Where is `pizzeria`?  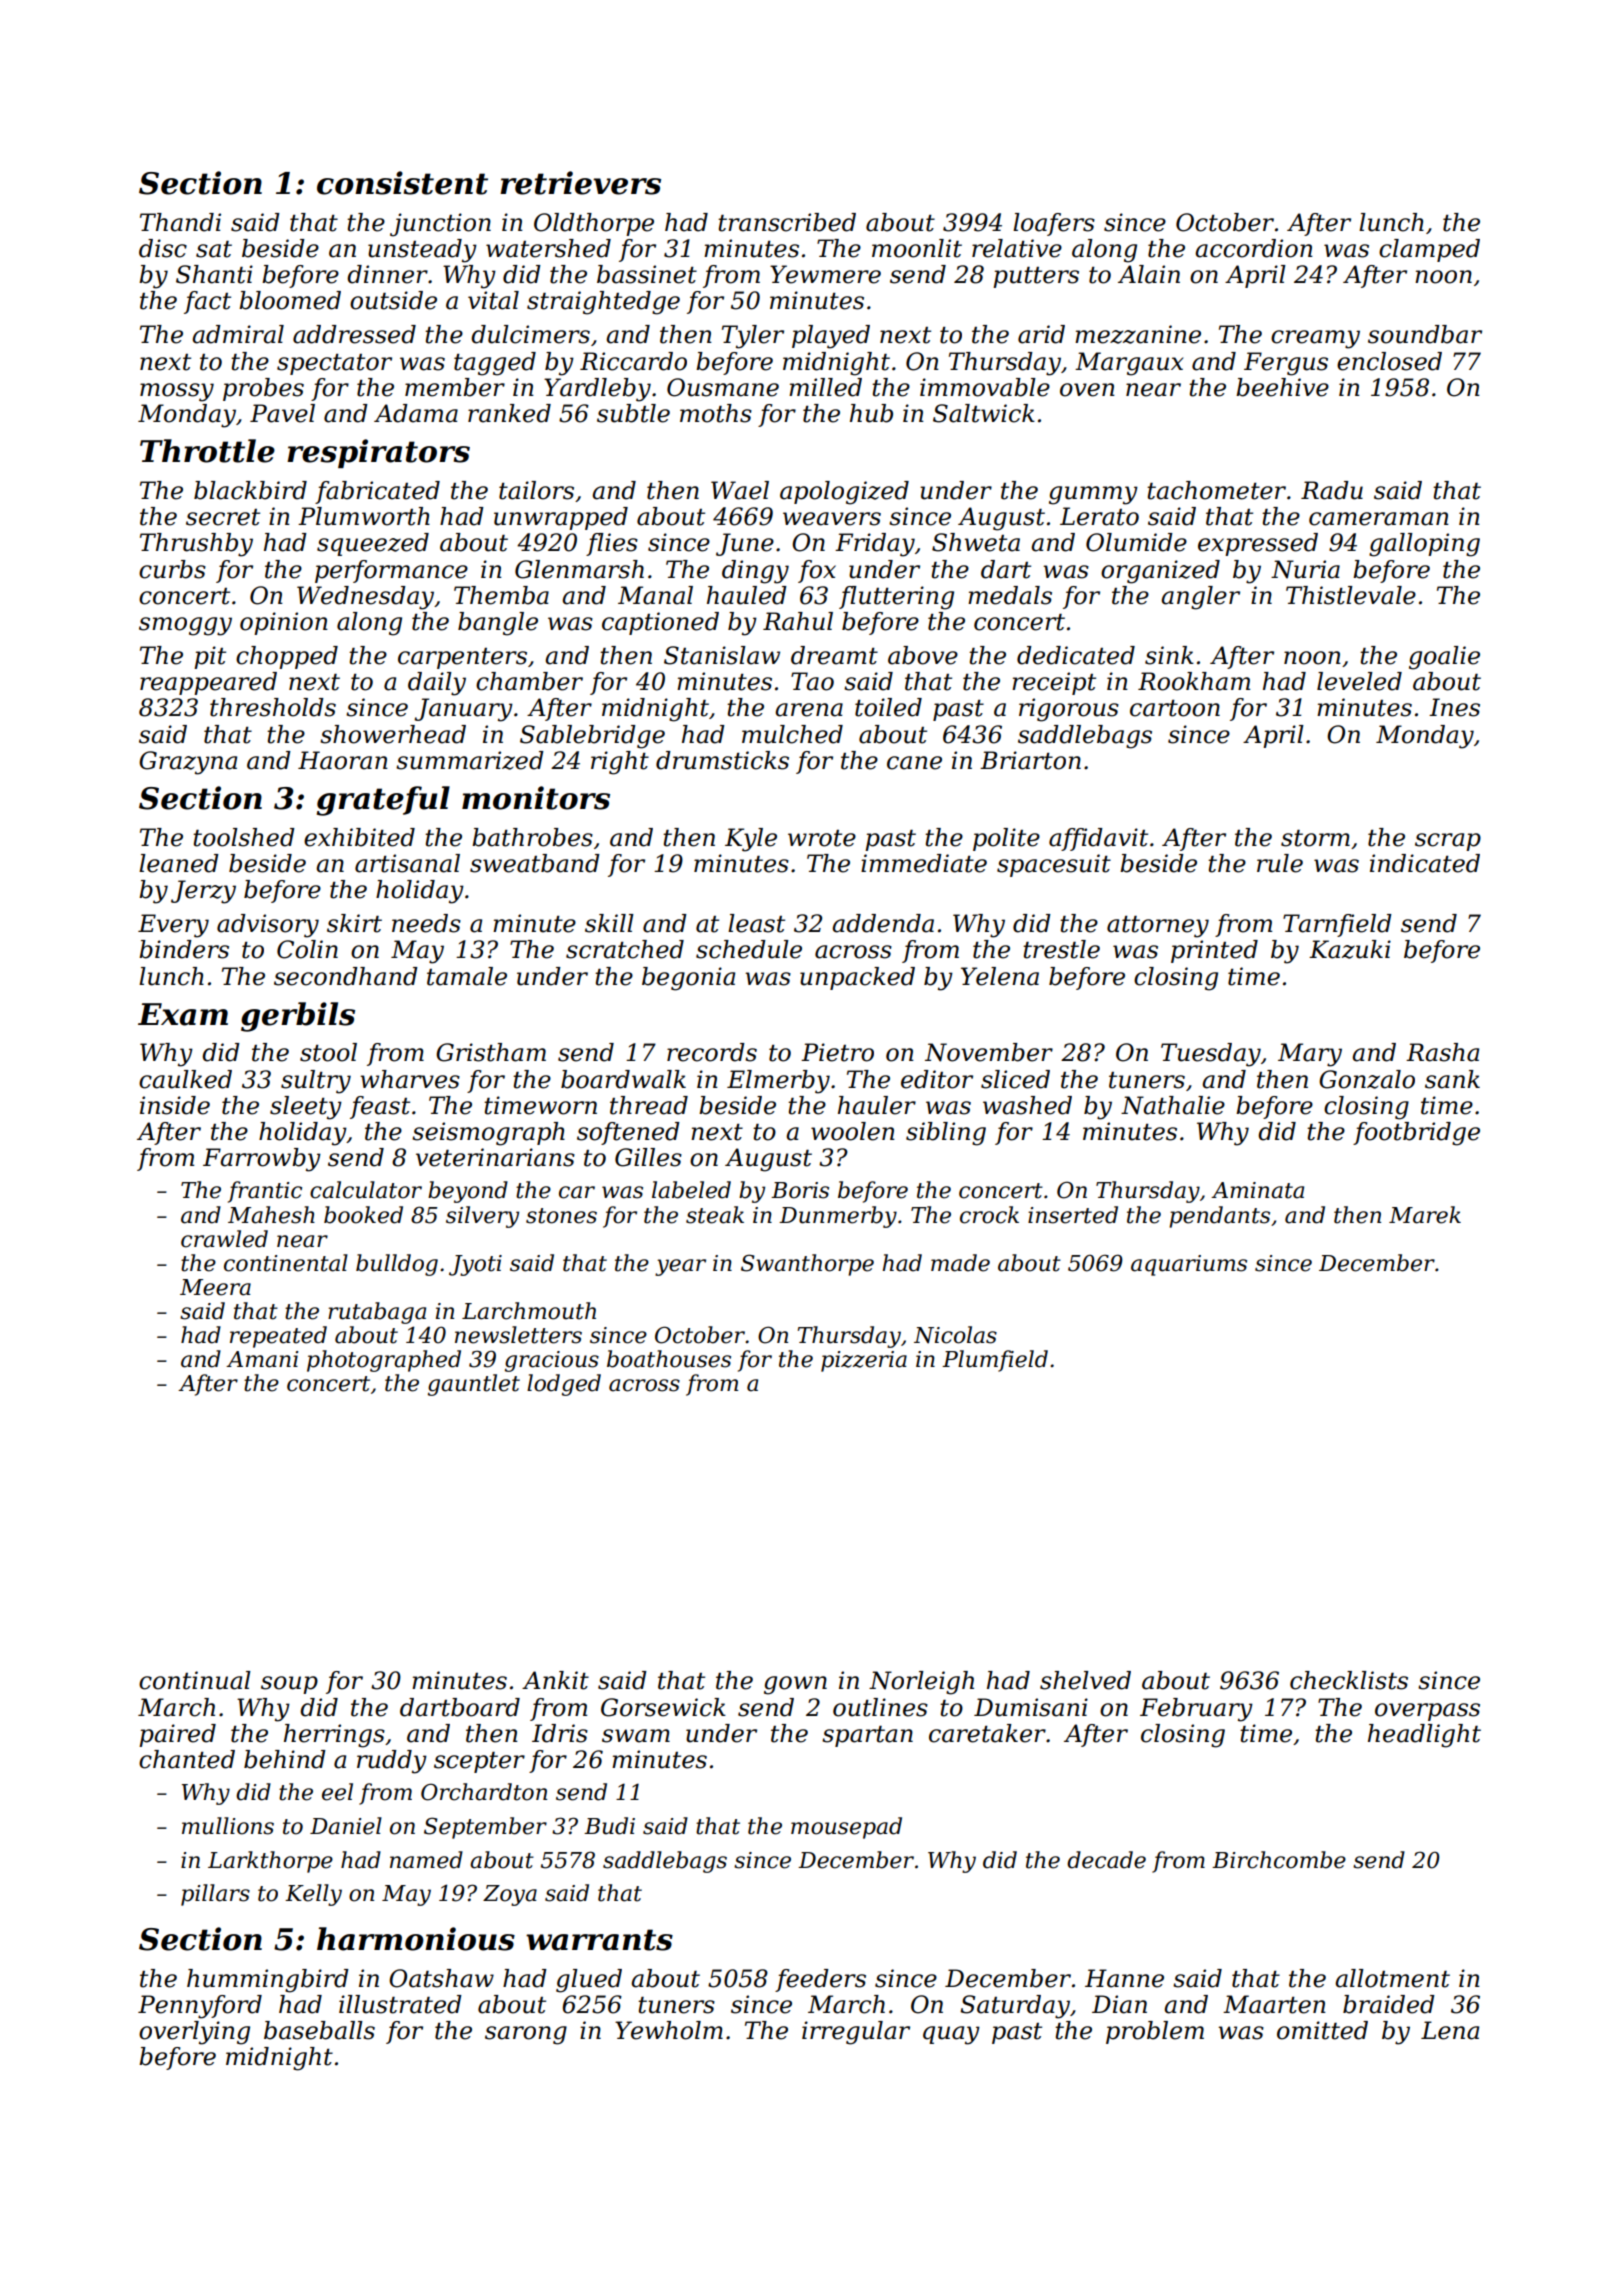
pizzeria is located at coordinates (864, 1361).
